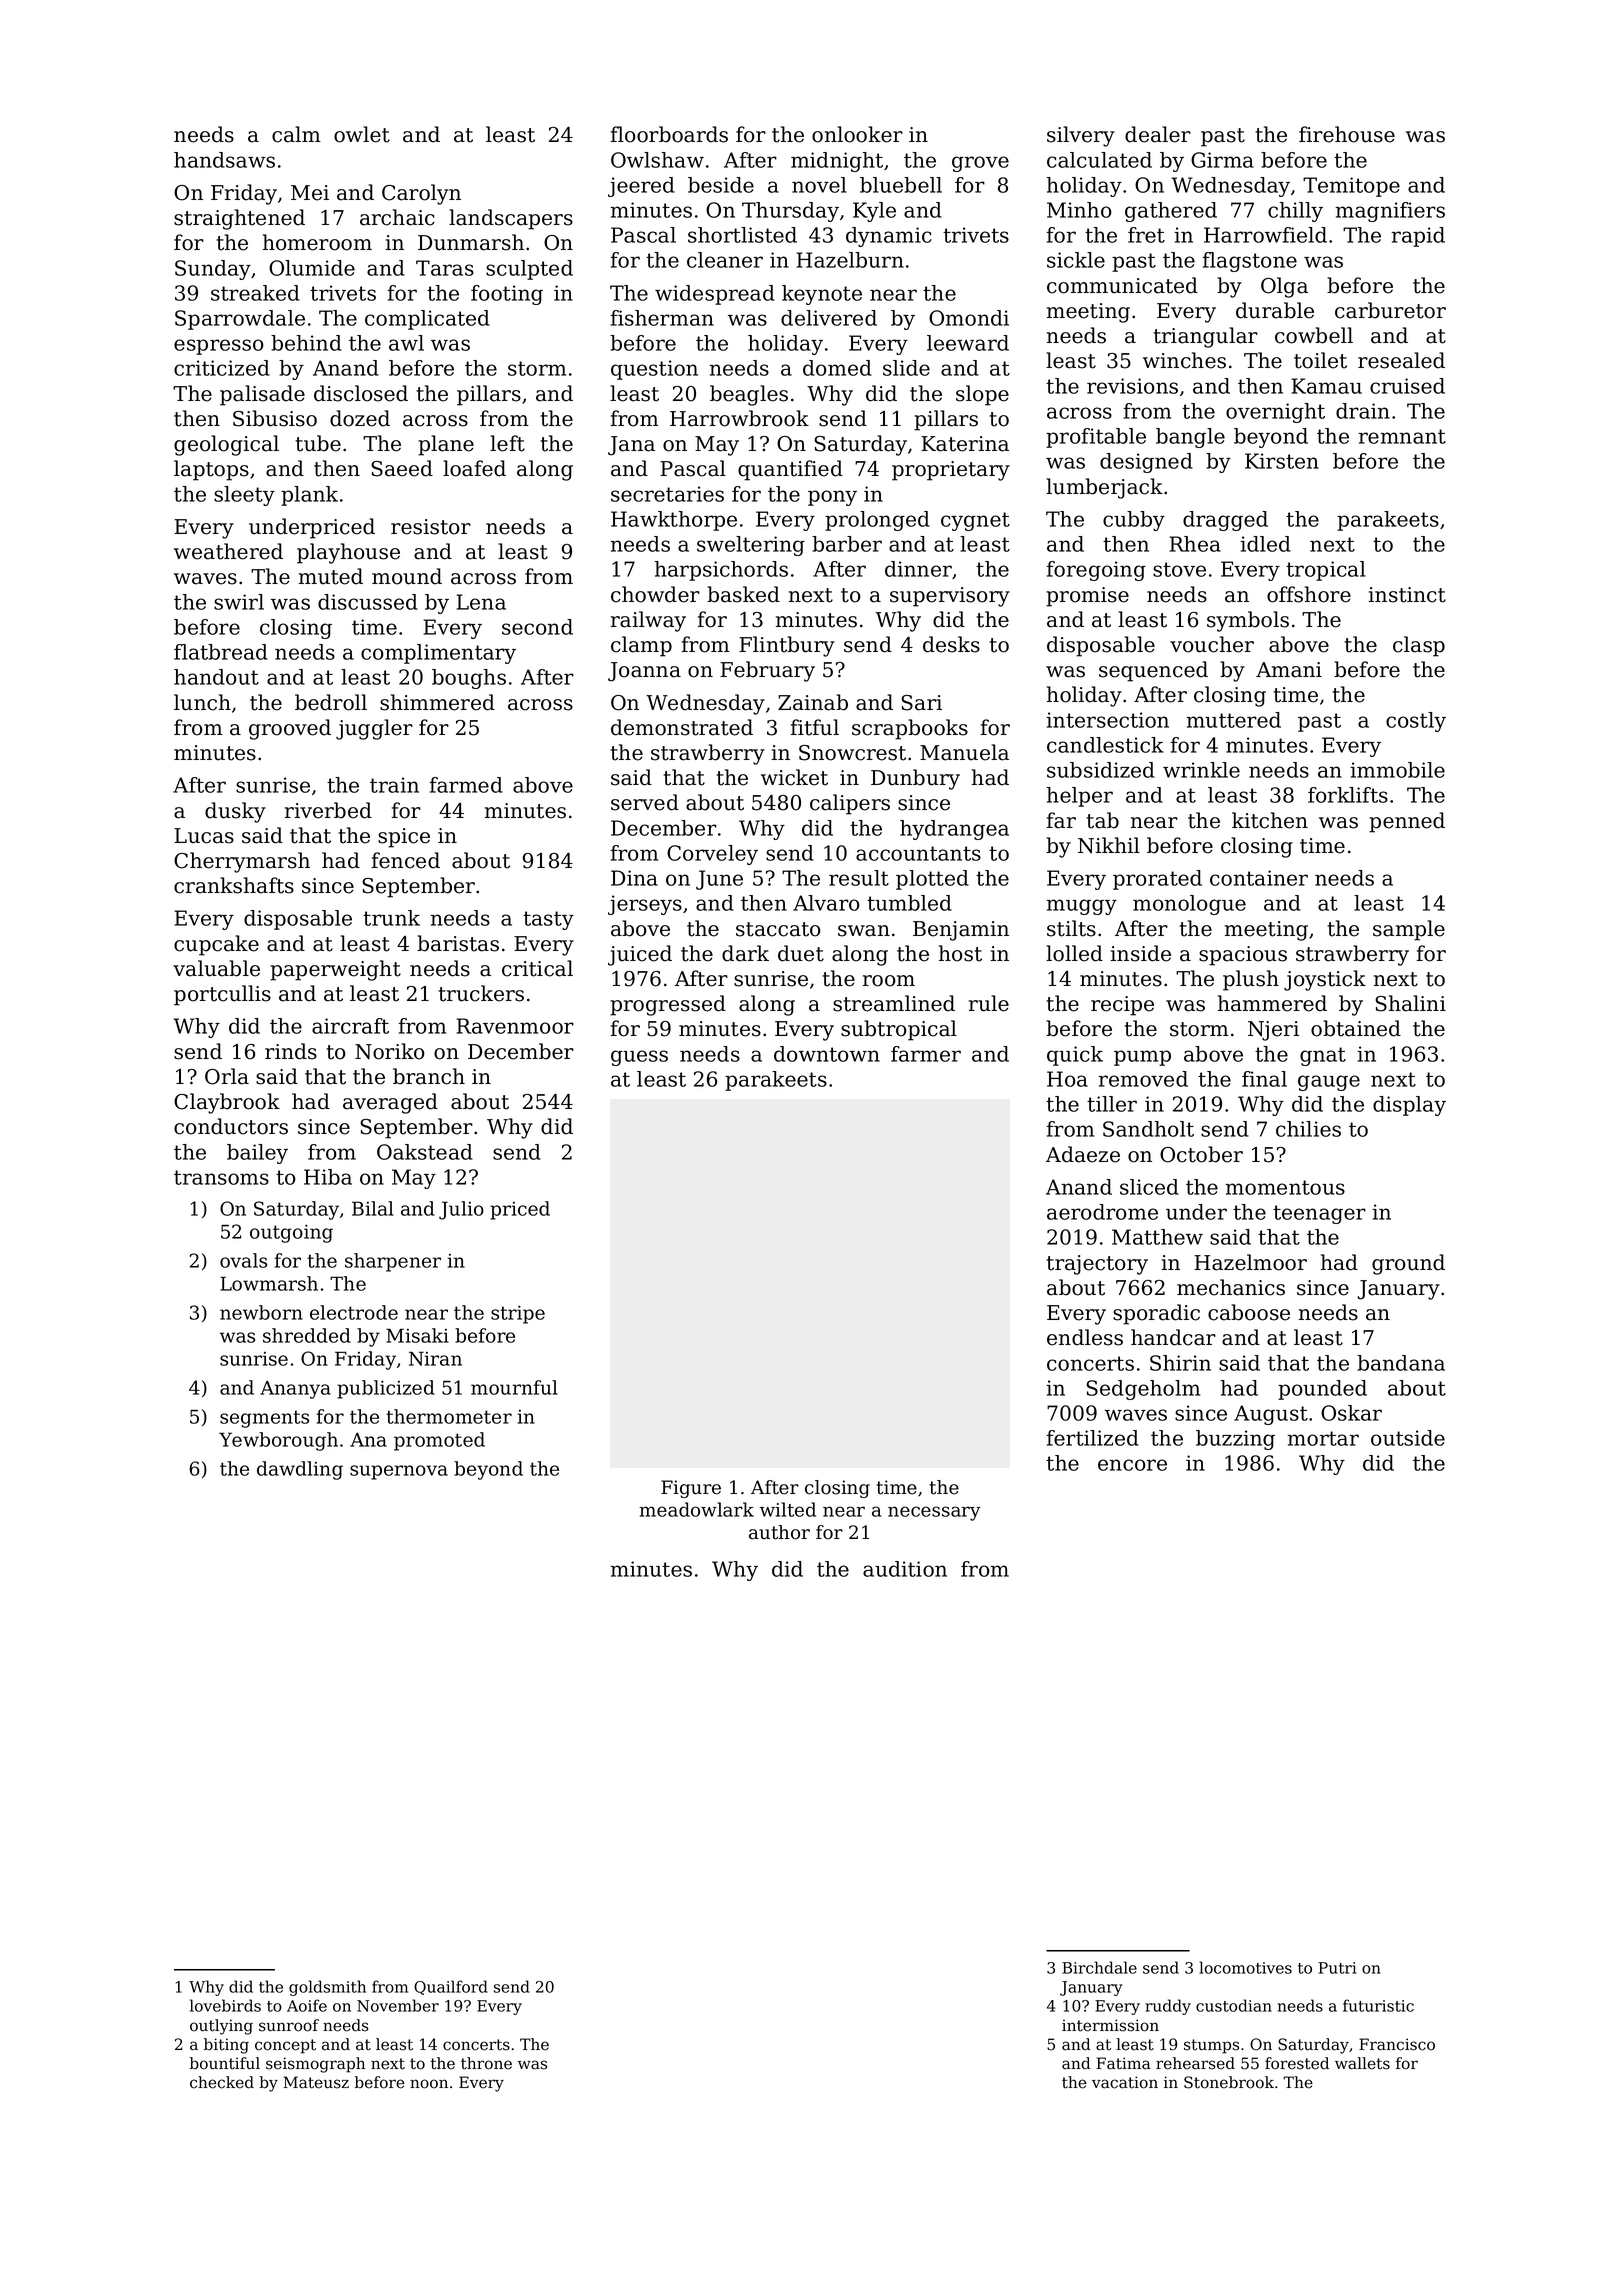 The height and width of the screenshot is (2292, 1620). Describe the element at coordinates (682, 727) in the screenshot. I see `demonstrated` at that location.
